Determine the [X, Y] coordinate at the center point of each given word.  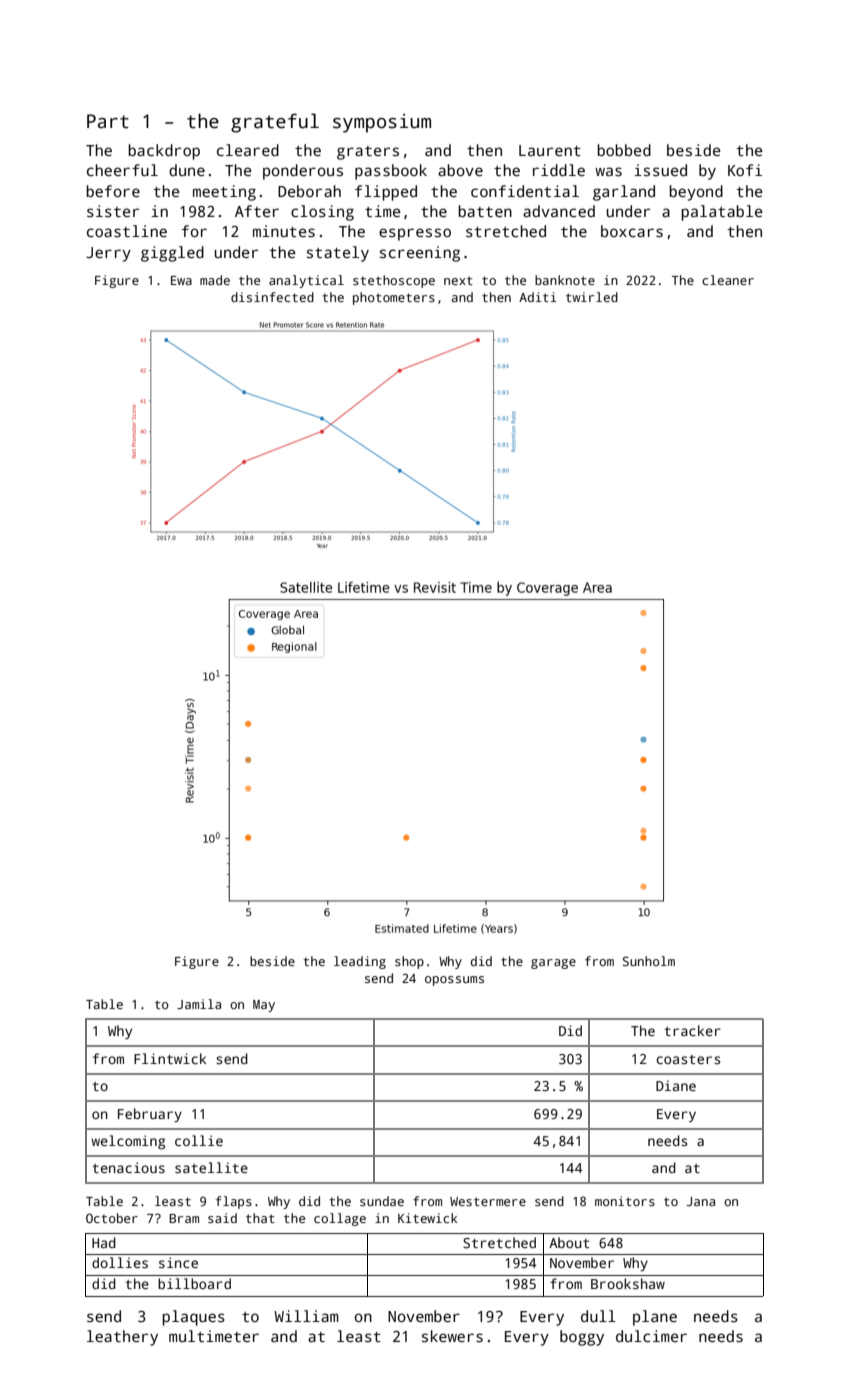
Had [104, 1242]
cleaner [728, 280]
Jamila [199, 1004]
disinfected [272, 297]
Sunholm [649, 961]
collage [340, 1219]
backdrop [164, 152]
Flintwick [170, 1058]
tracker [692, 1030]
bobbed [624, 150]
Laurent [550, 150]
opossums [454, 981]
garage [553, 964]
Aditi [538, 297]
